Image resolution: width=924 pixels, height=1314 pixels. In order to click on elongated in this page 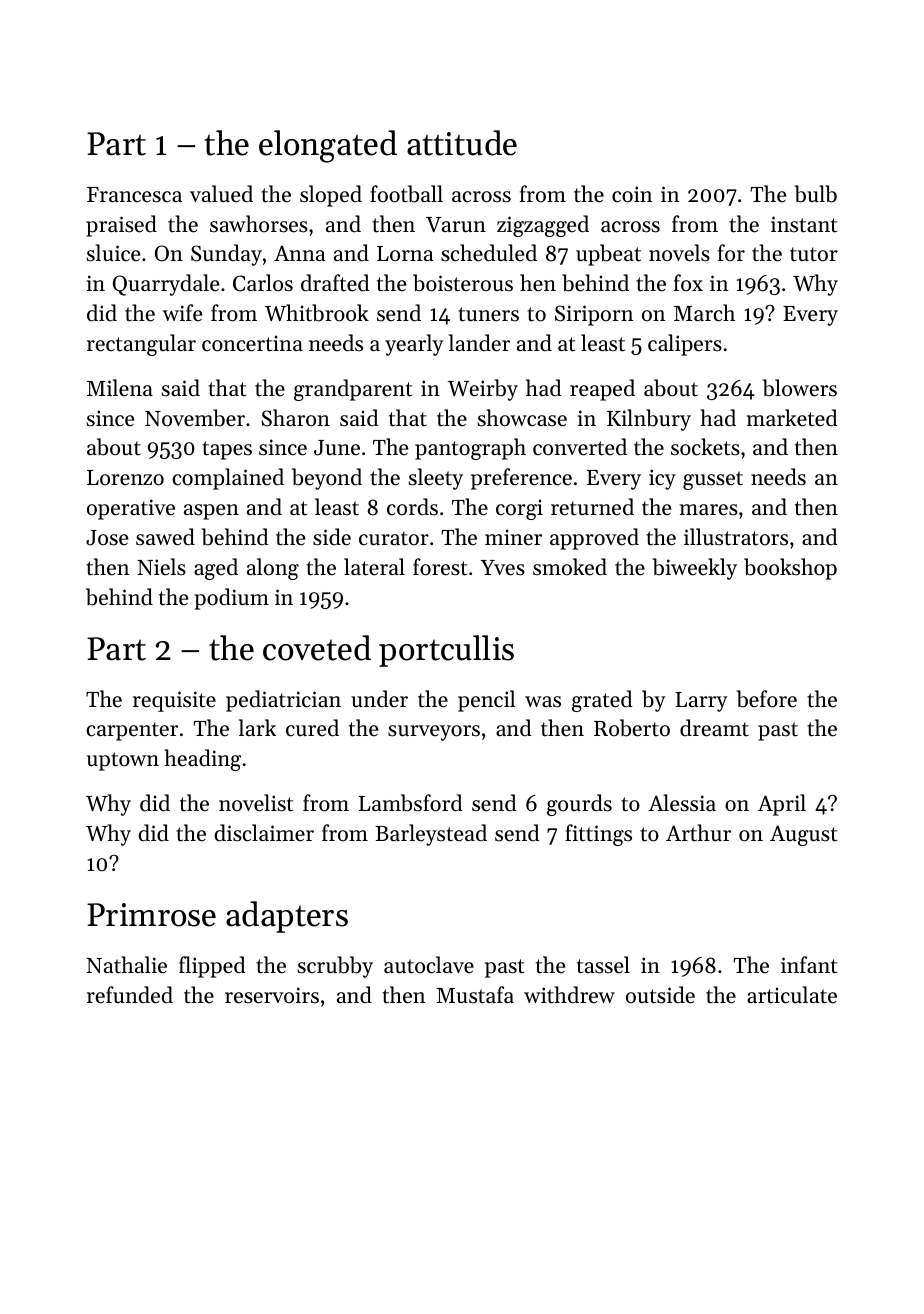, I will do `click(328, 146)`.
